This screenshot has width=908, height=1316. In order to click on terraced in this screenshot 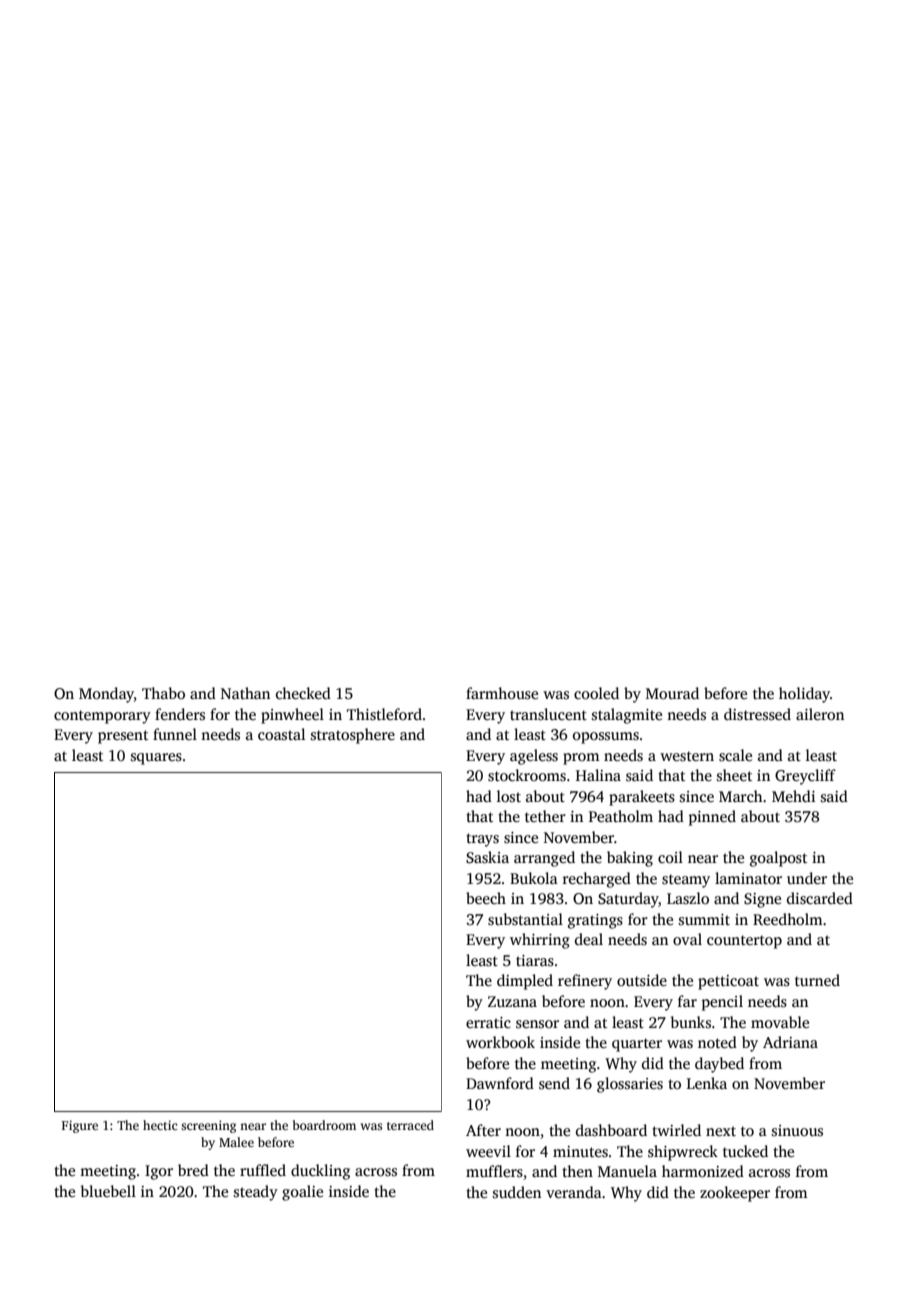, I will do `click(410, 1125)`.
